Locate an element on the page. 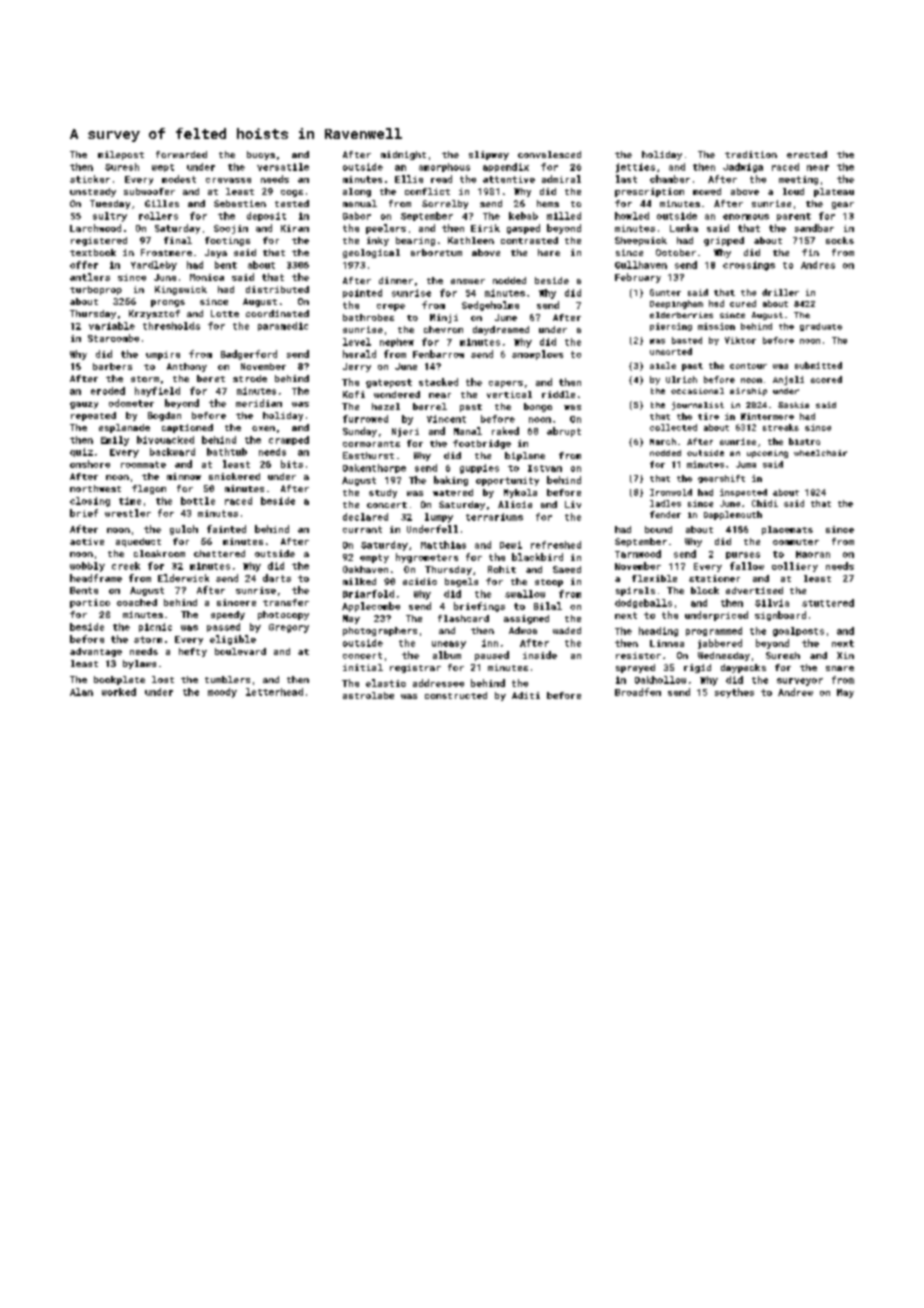 The image size is (924, 1308). driller is located at coordinates (780, 292).
